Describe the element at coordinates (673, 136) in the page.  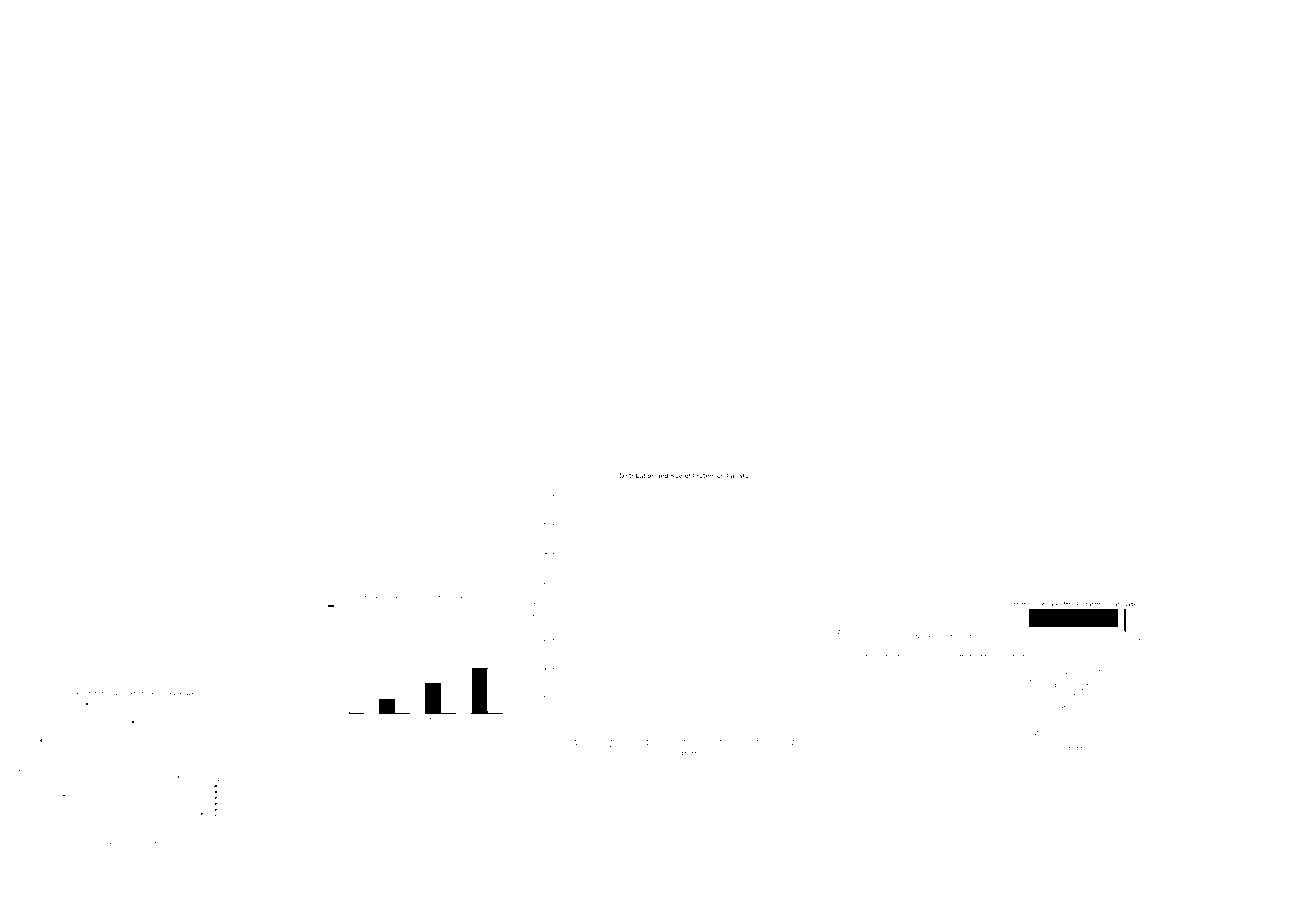
I see `playground` at that location.
